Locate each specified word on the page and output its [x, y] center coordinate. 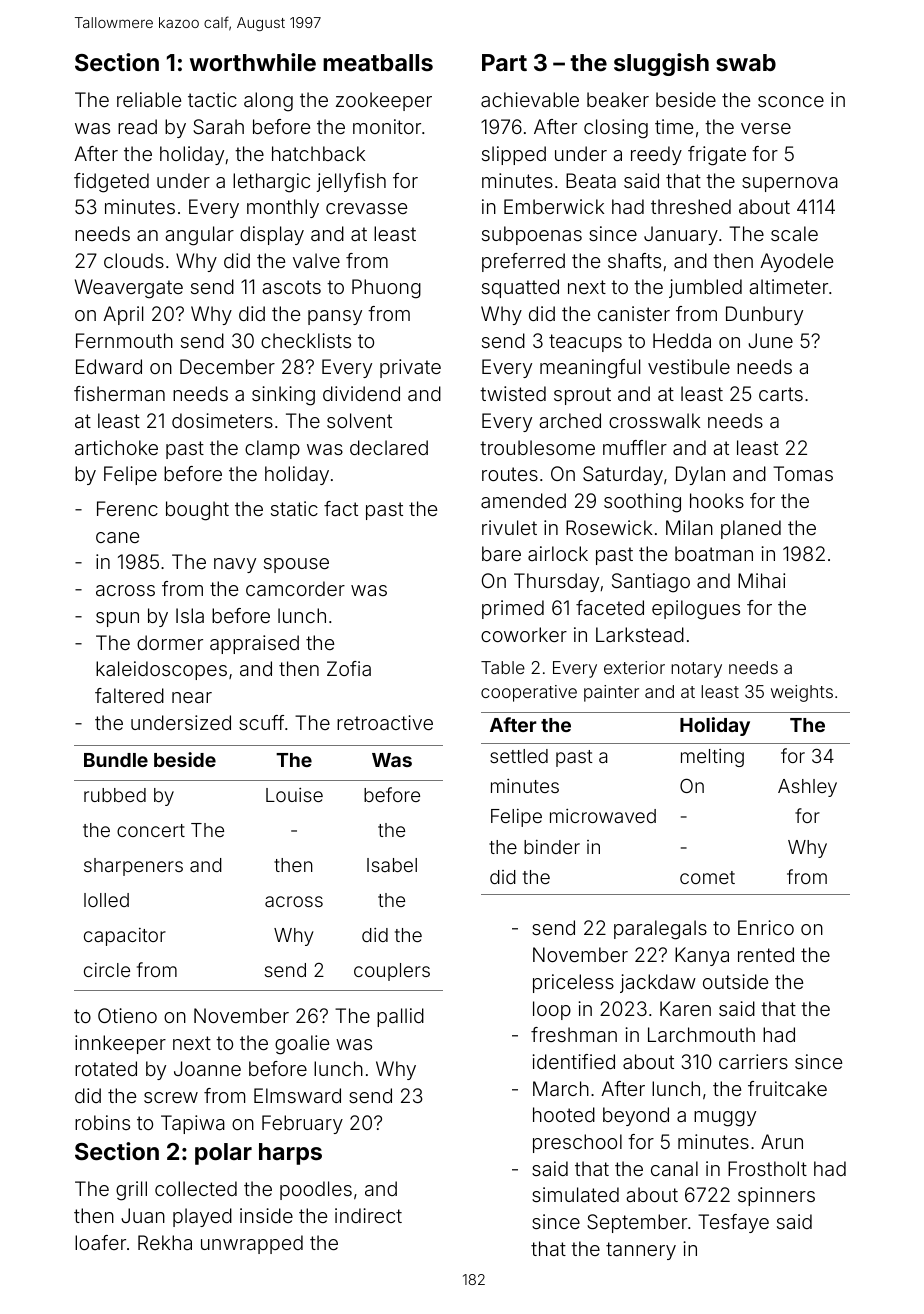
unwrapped [252, 1244]
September [637, 1223]
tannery [641, 1251]
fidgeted [111, 183]
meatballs [378, 62]
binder [552, 847]
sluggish [661, 64]
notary [696, 670]
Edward [109, 366]
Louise [294, 795]
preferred [523, 262]
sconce [791, 101]
